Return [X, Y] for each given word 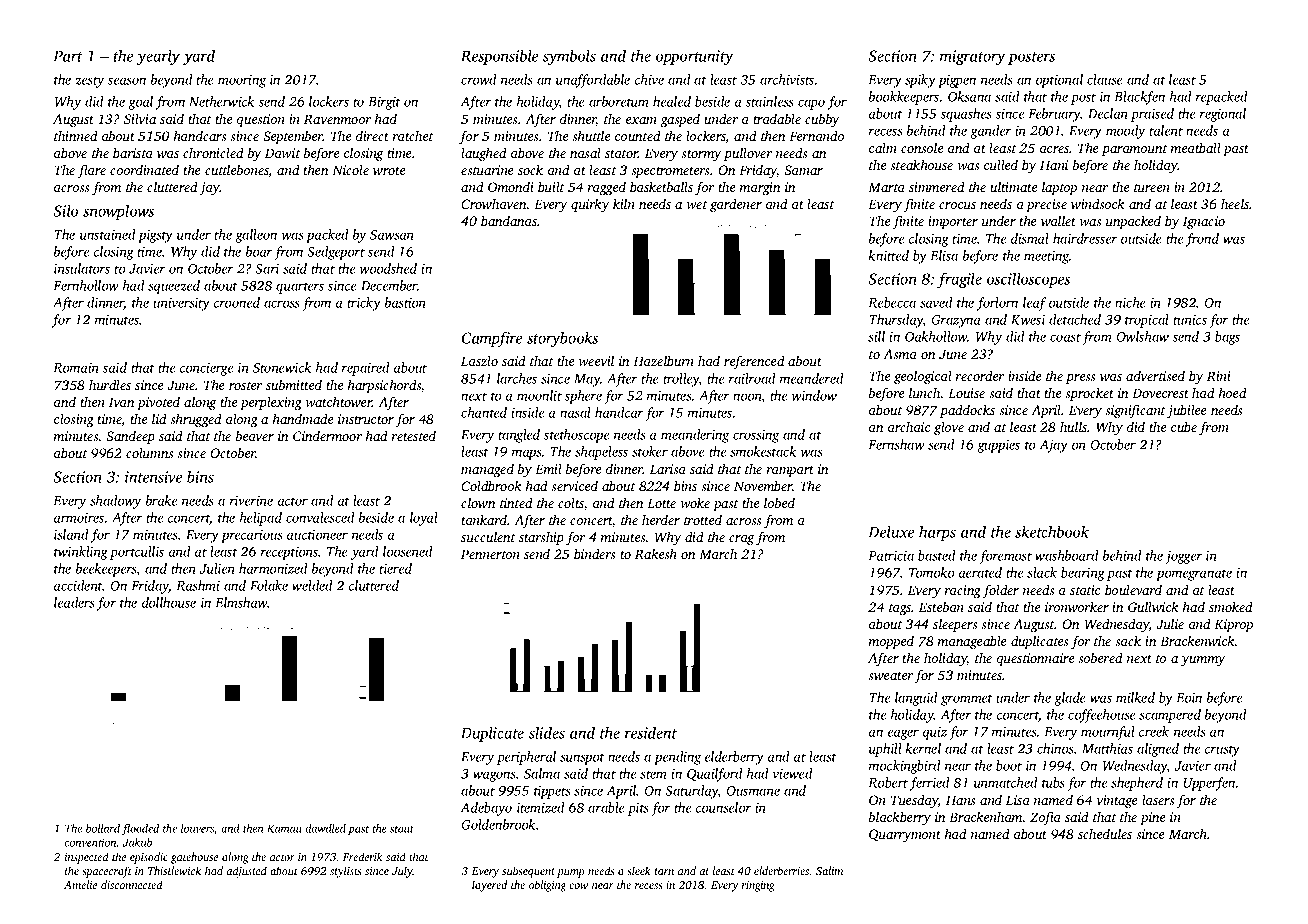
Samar [803, 170]
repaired [366, 369]
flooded [140, 829]
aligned [1158, 750]
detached [1075, 319]
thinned [76, 136]
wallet [1058, 220]
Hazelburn [663, 360]
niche [1130, 302]
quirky [590, 205]
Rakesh [656, 553]
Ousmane [753, 791]
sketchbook [1052, 531]
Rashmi [198, 585]
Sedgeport [336, 253]
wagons [494, 776]
